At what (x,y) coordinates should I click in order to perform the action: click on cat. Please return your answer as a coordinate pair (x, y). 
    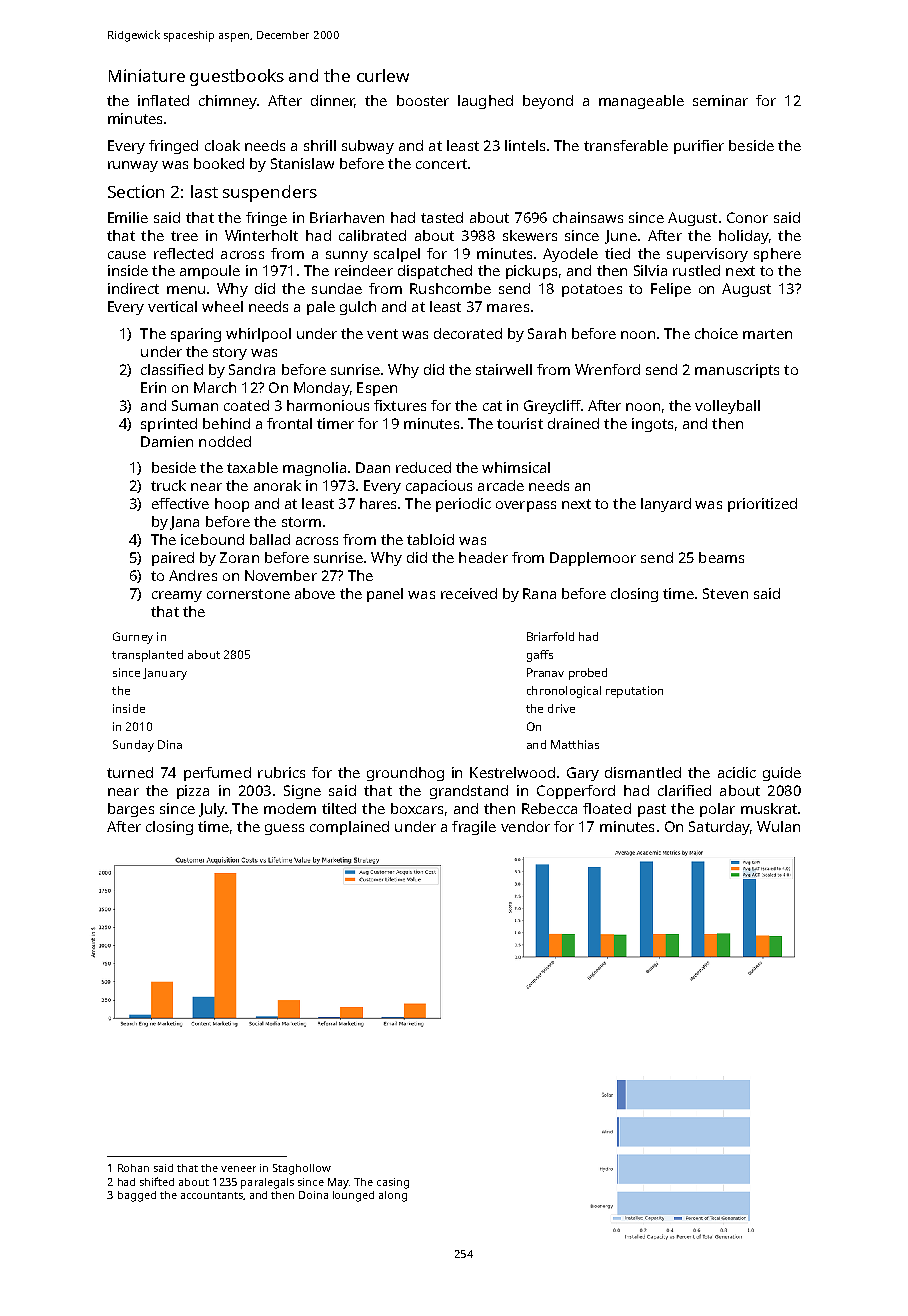
    Looking at the image, I should click on (492, 406).
